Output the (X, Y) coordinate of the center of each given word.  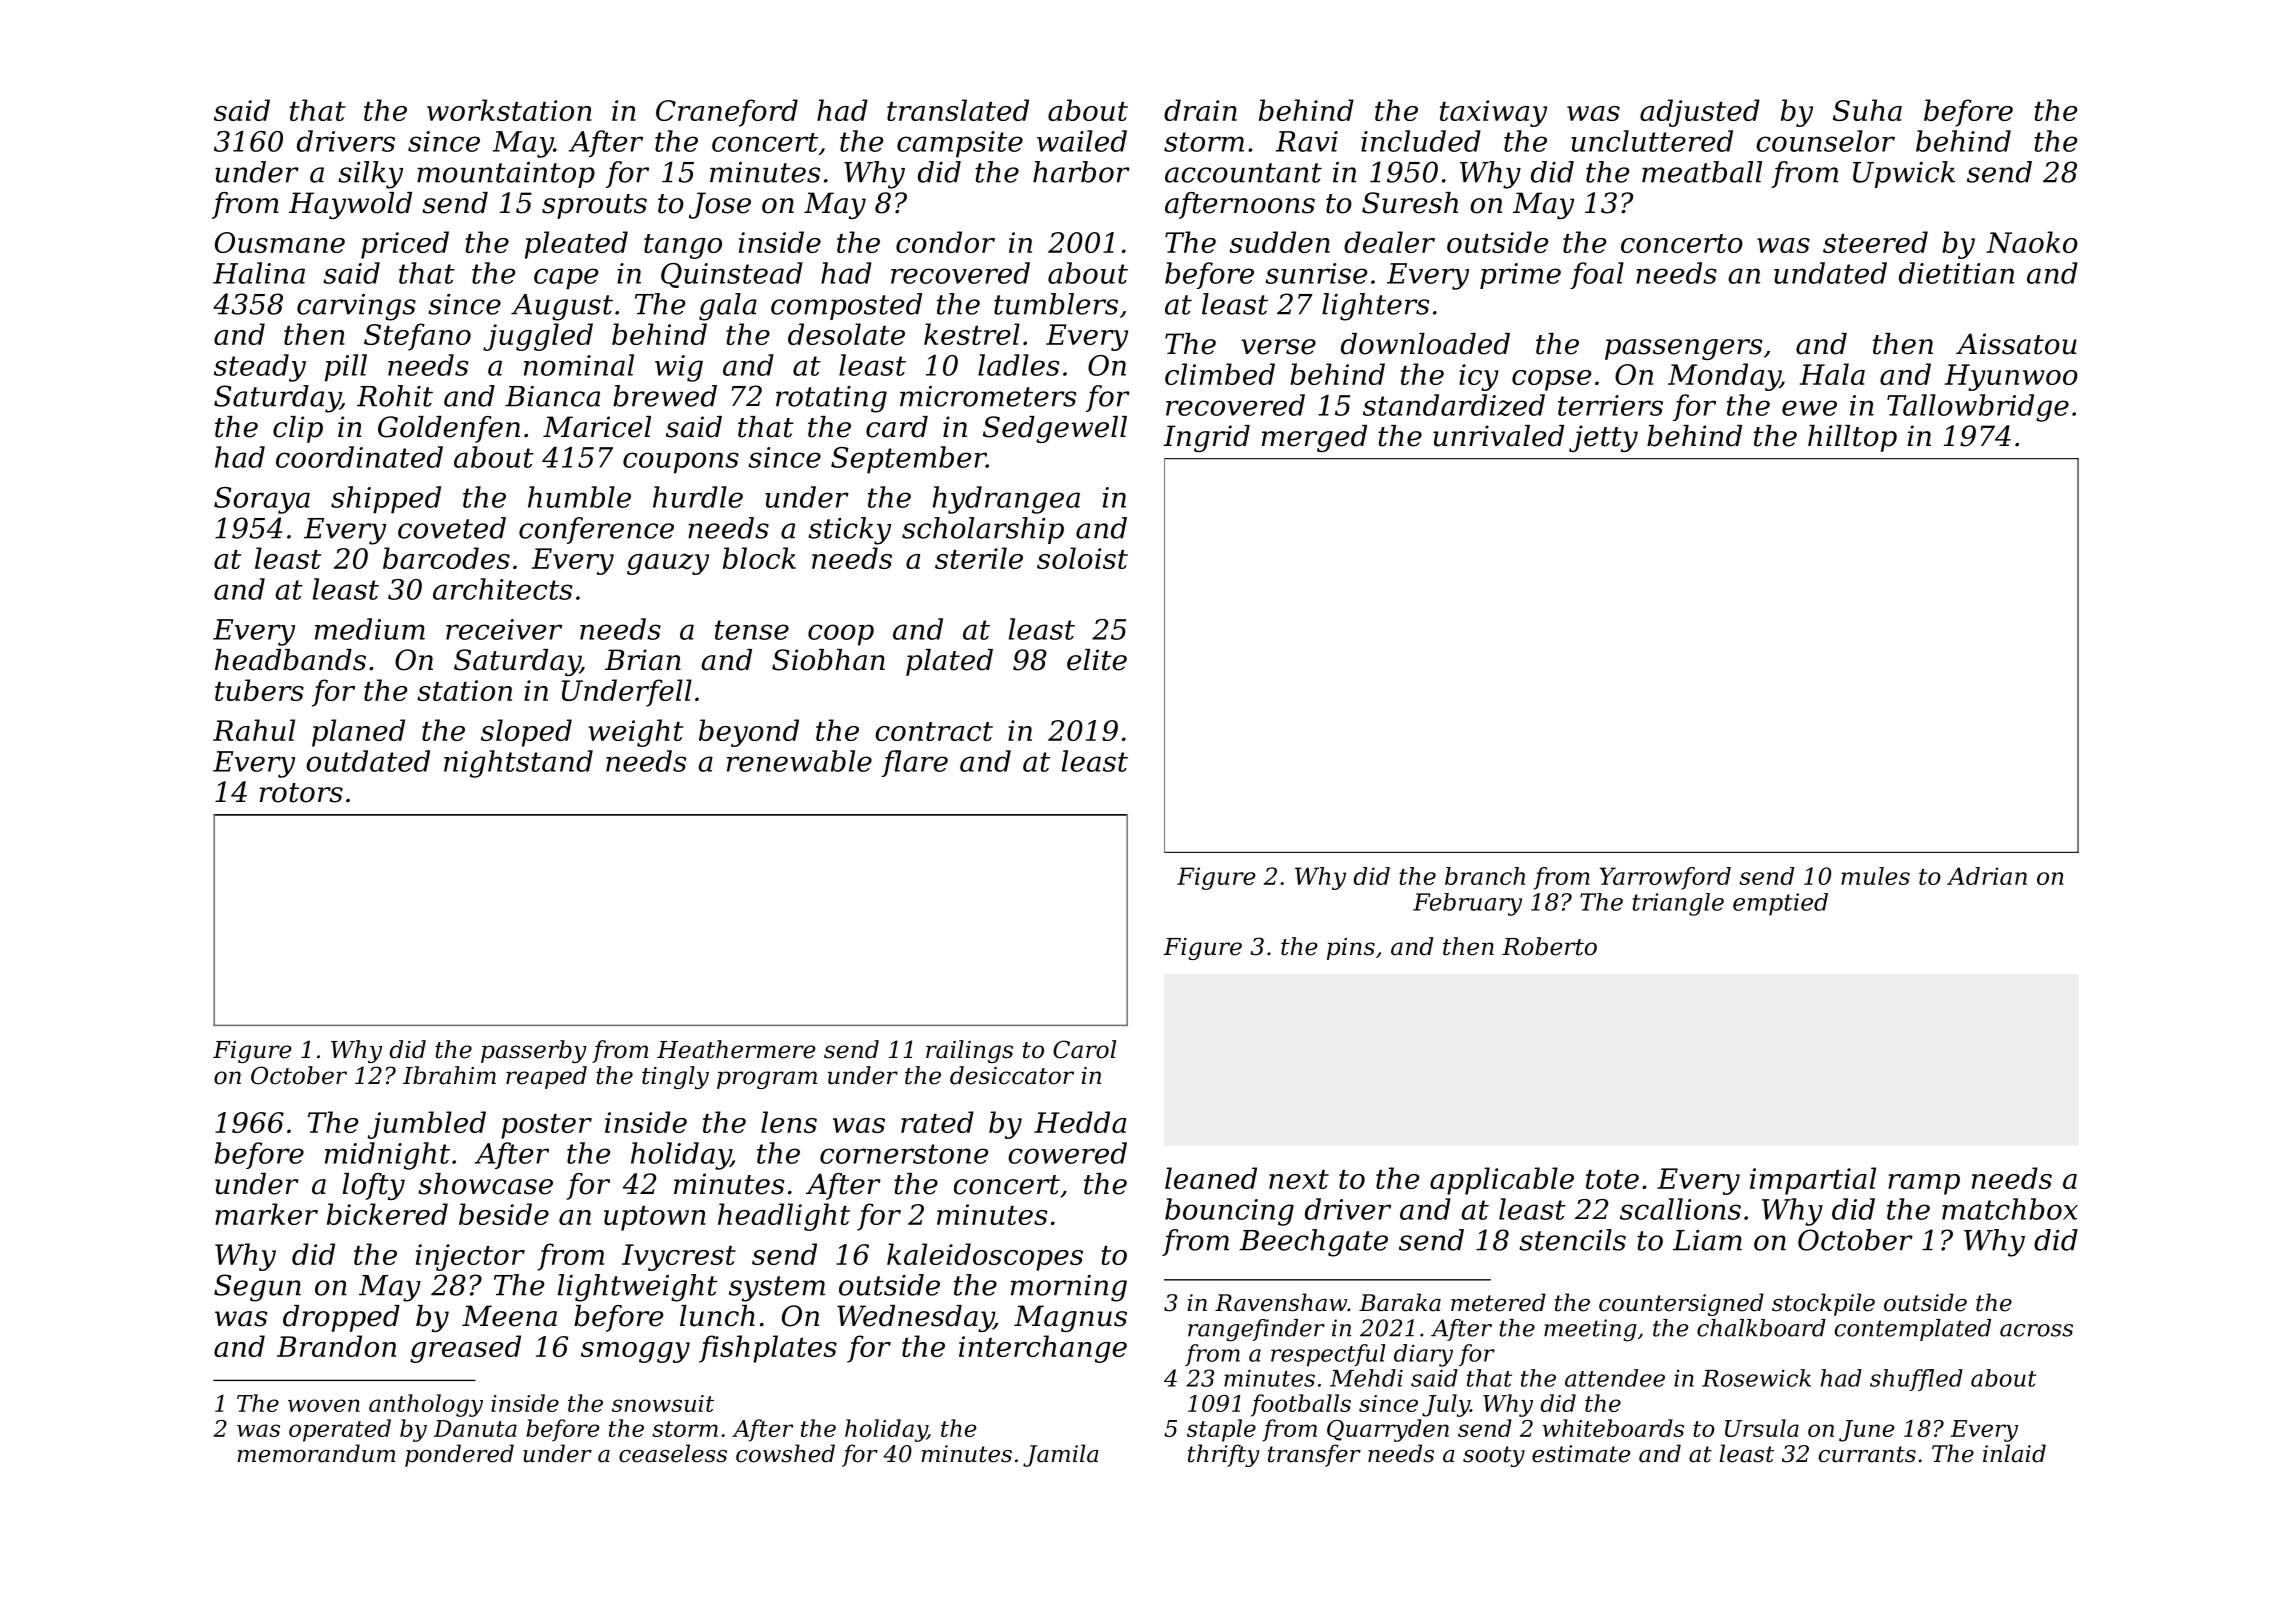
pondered (459, 1455)
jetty (1603, 438)
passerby (534, 1051)
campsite (960, 144)
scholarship (983, 530)
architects (502, 589)
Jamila (1061, 1455)
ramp (1924, 1184)
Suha (1867, 110)
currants (1867, 1454)
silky (370, 175)
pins (1351, 949)
